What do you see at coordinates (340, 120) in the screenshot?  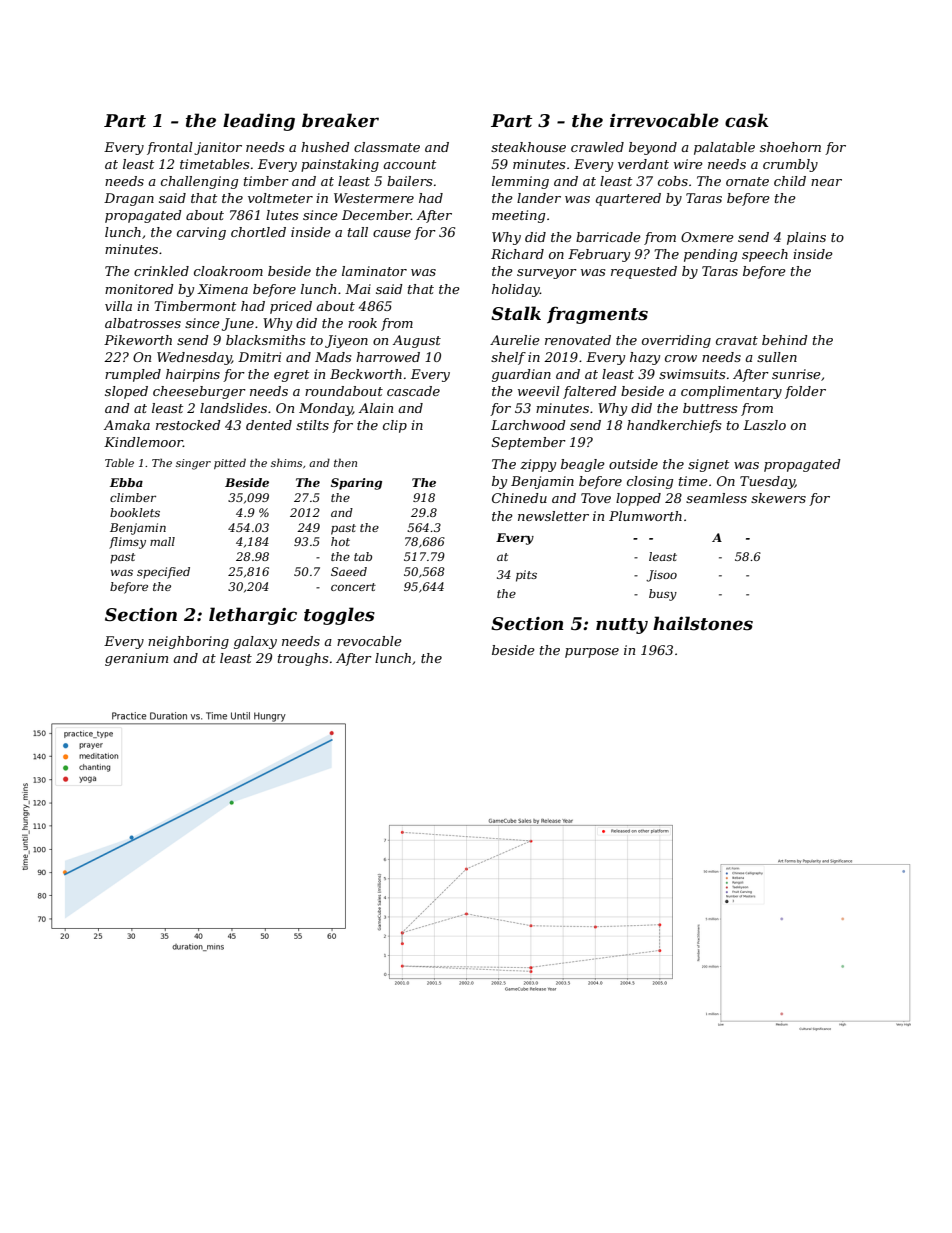 I see `breaker` at bounding box center [340, 120].
